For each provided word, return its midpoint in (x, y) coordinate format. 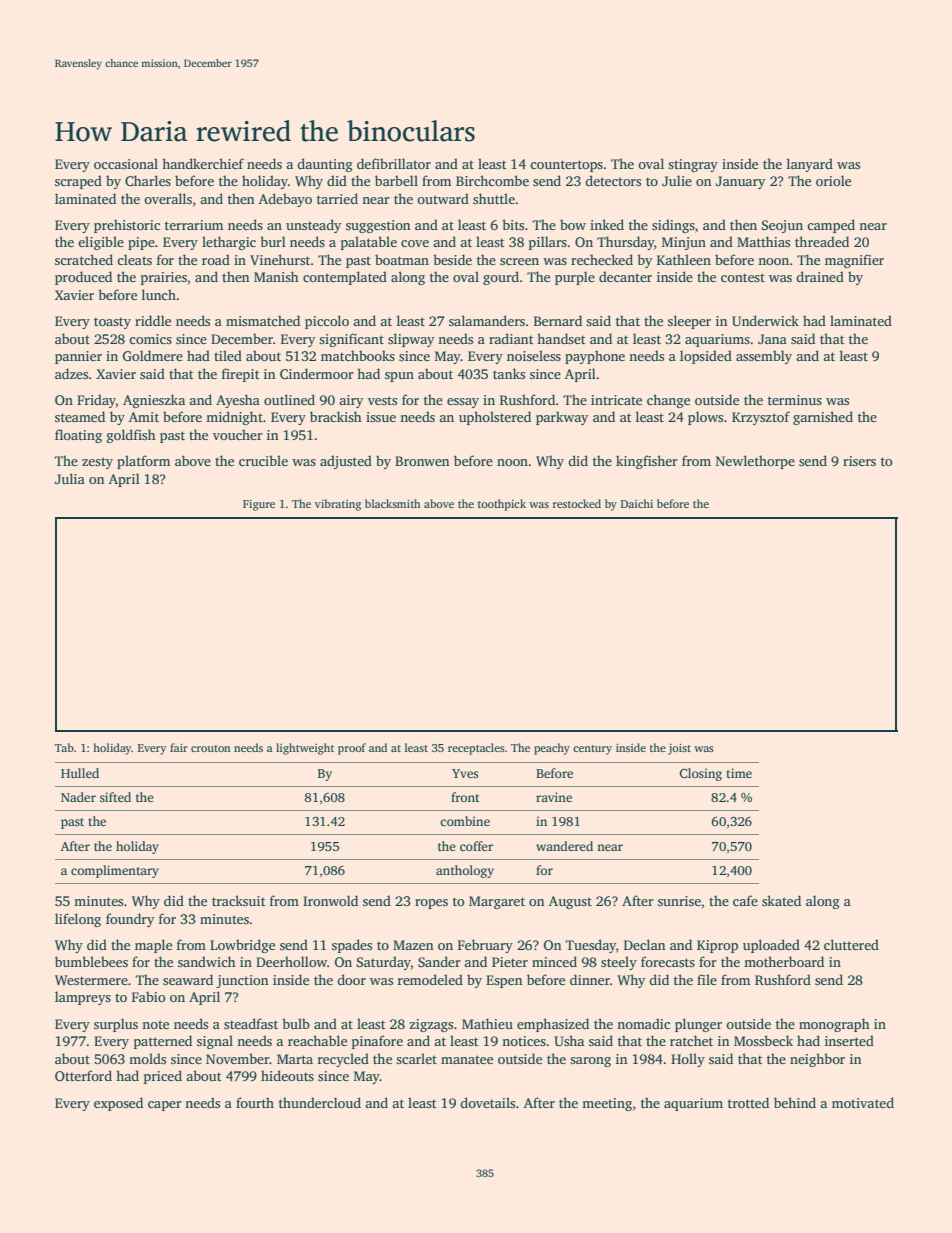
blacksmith (393, 503)
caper (165, 1106)
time (739, 773)
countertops (566, 166)
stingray (693, 165)
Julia (70, 478)
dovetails (487, 1102)
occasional (126, 163)
